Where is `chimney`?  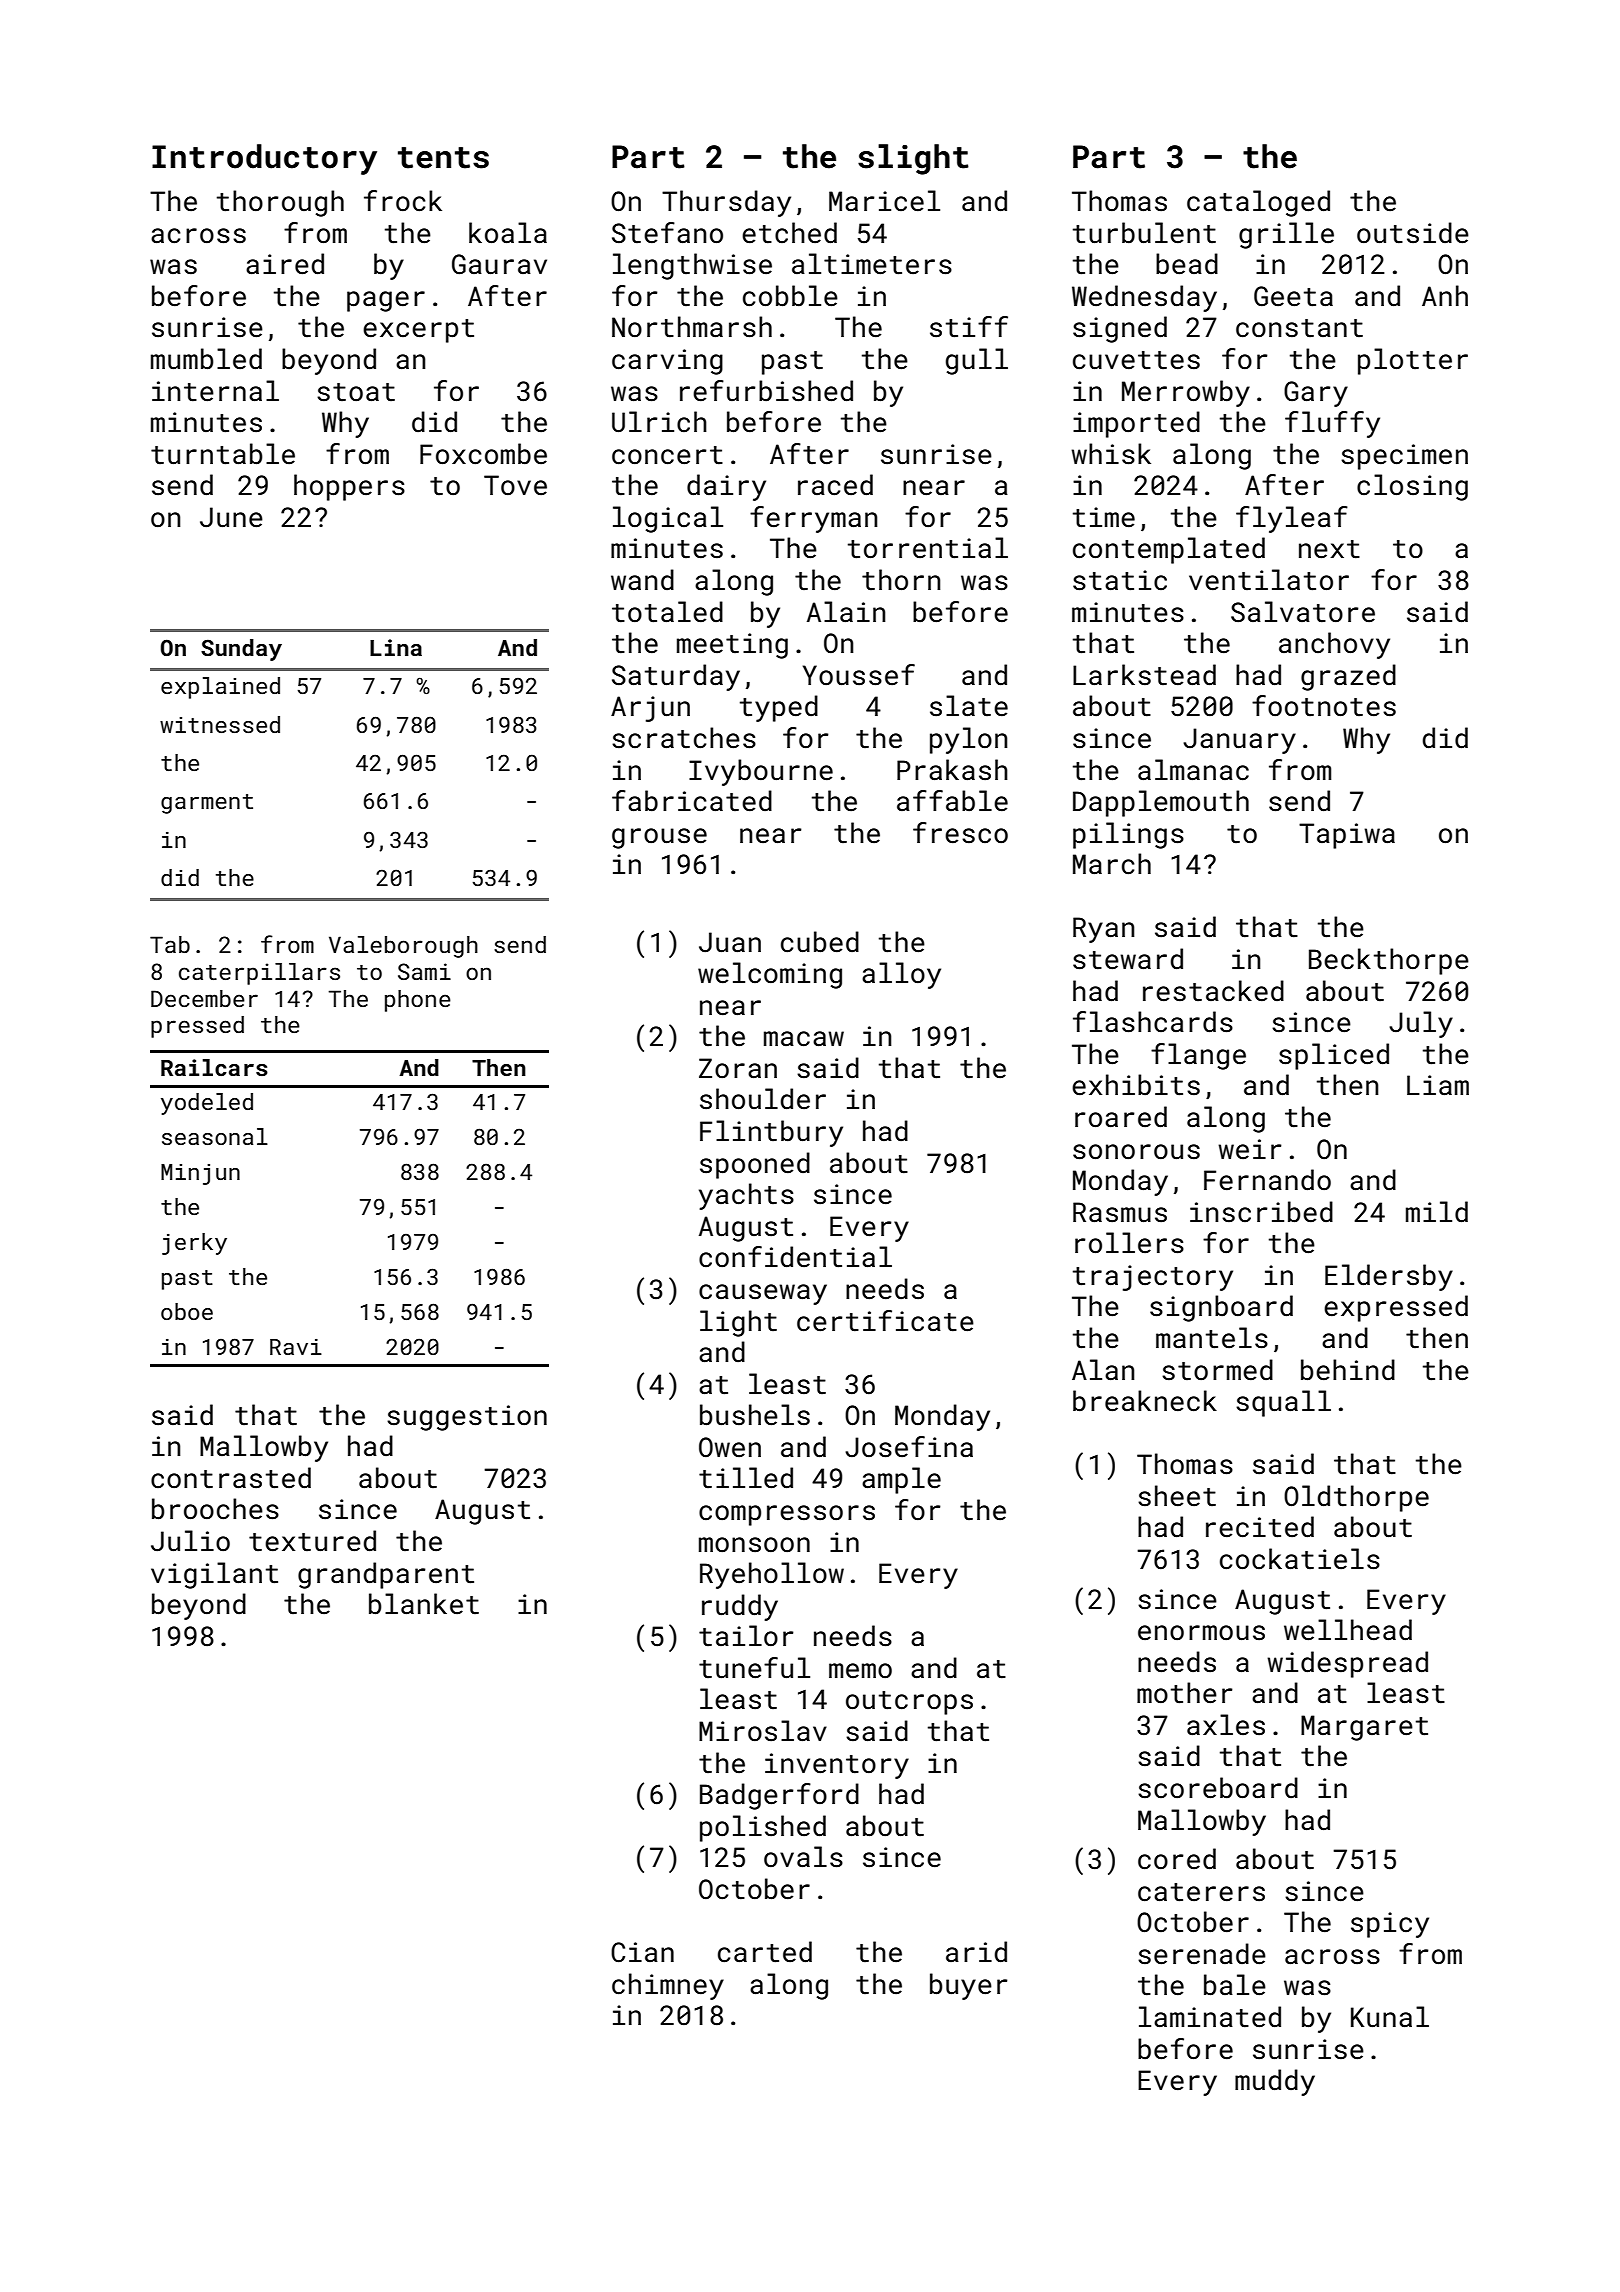
chimney is located at coordinates (668, 1986).
